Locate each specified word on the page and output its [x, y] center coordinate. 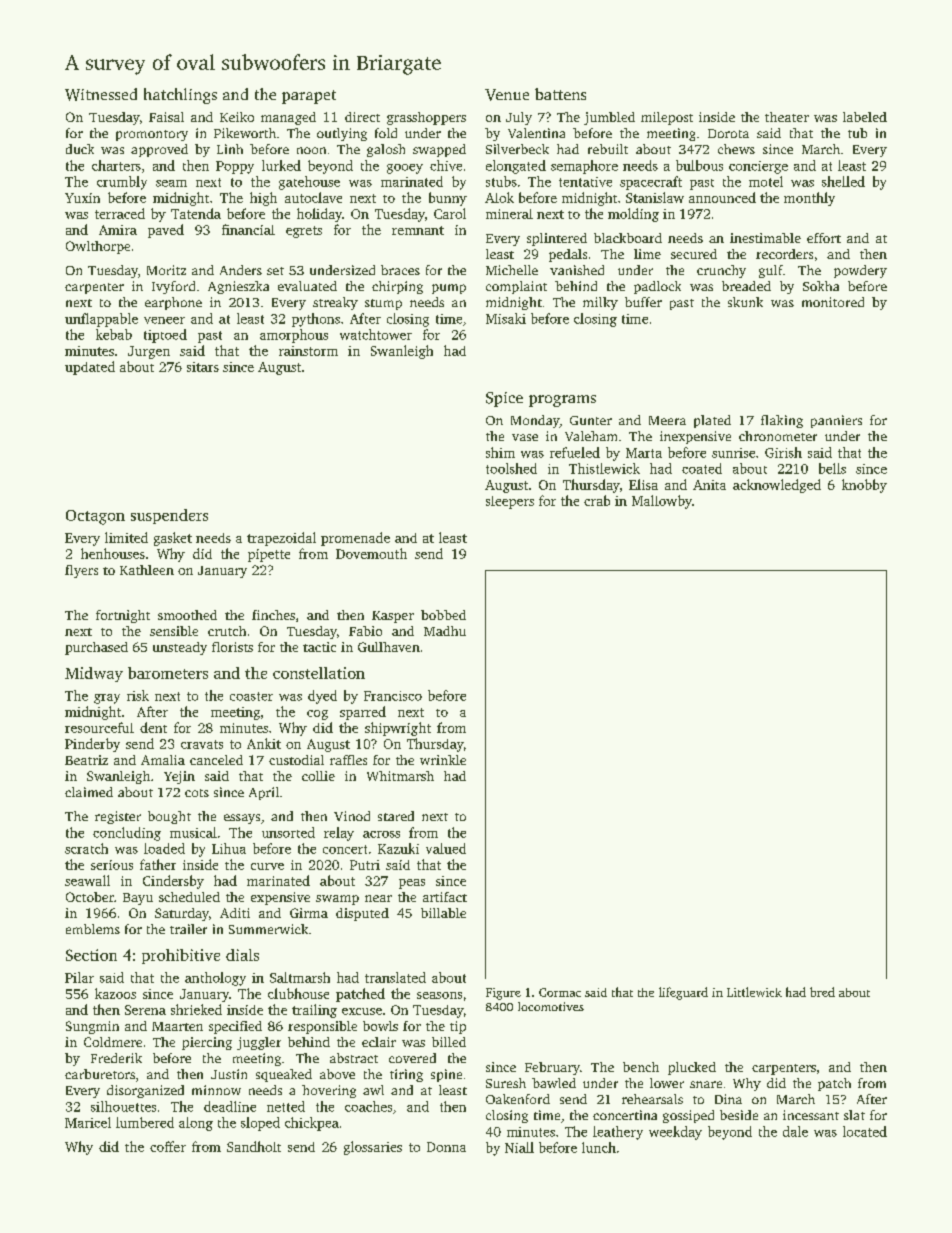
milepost [667, 118]
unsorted [288, 832]
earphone [173, 303]
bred [822, 992]
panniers [836, 421]
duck [80, 149]
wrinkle [443, 760]
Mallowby [662, 502]
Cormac [560, 992]
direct [362, 117]
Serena [145, 1010]
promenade [355, 539]
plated [712, 421]
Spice [504, 399]
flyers [81, 571]
